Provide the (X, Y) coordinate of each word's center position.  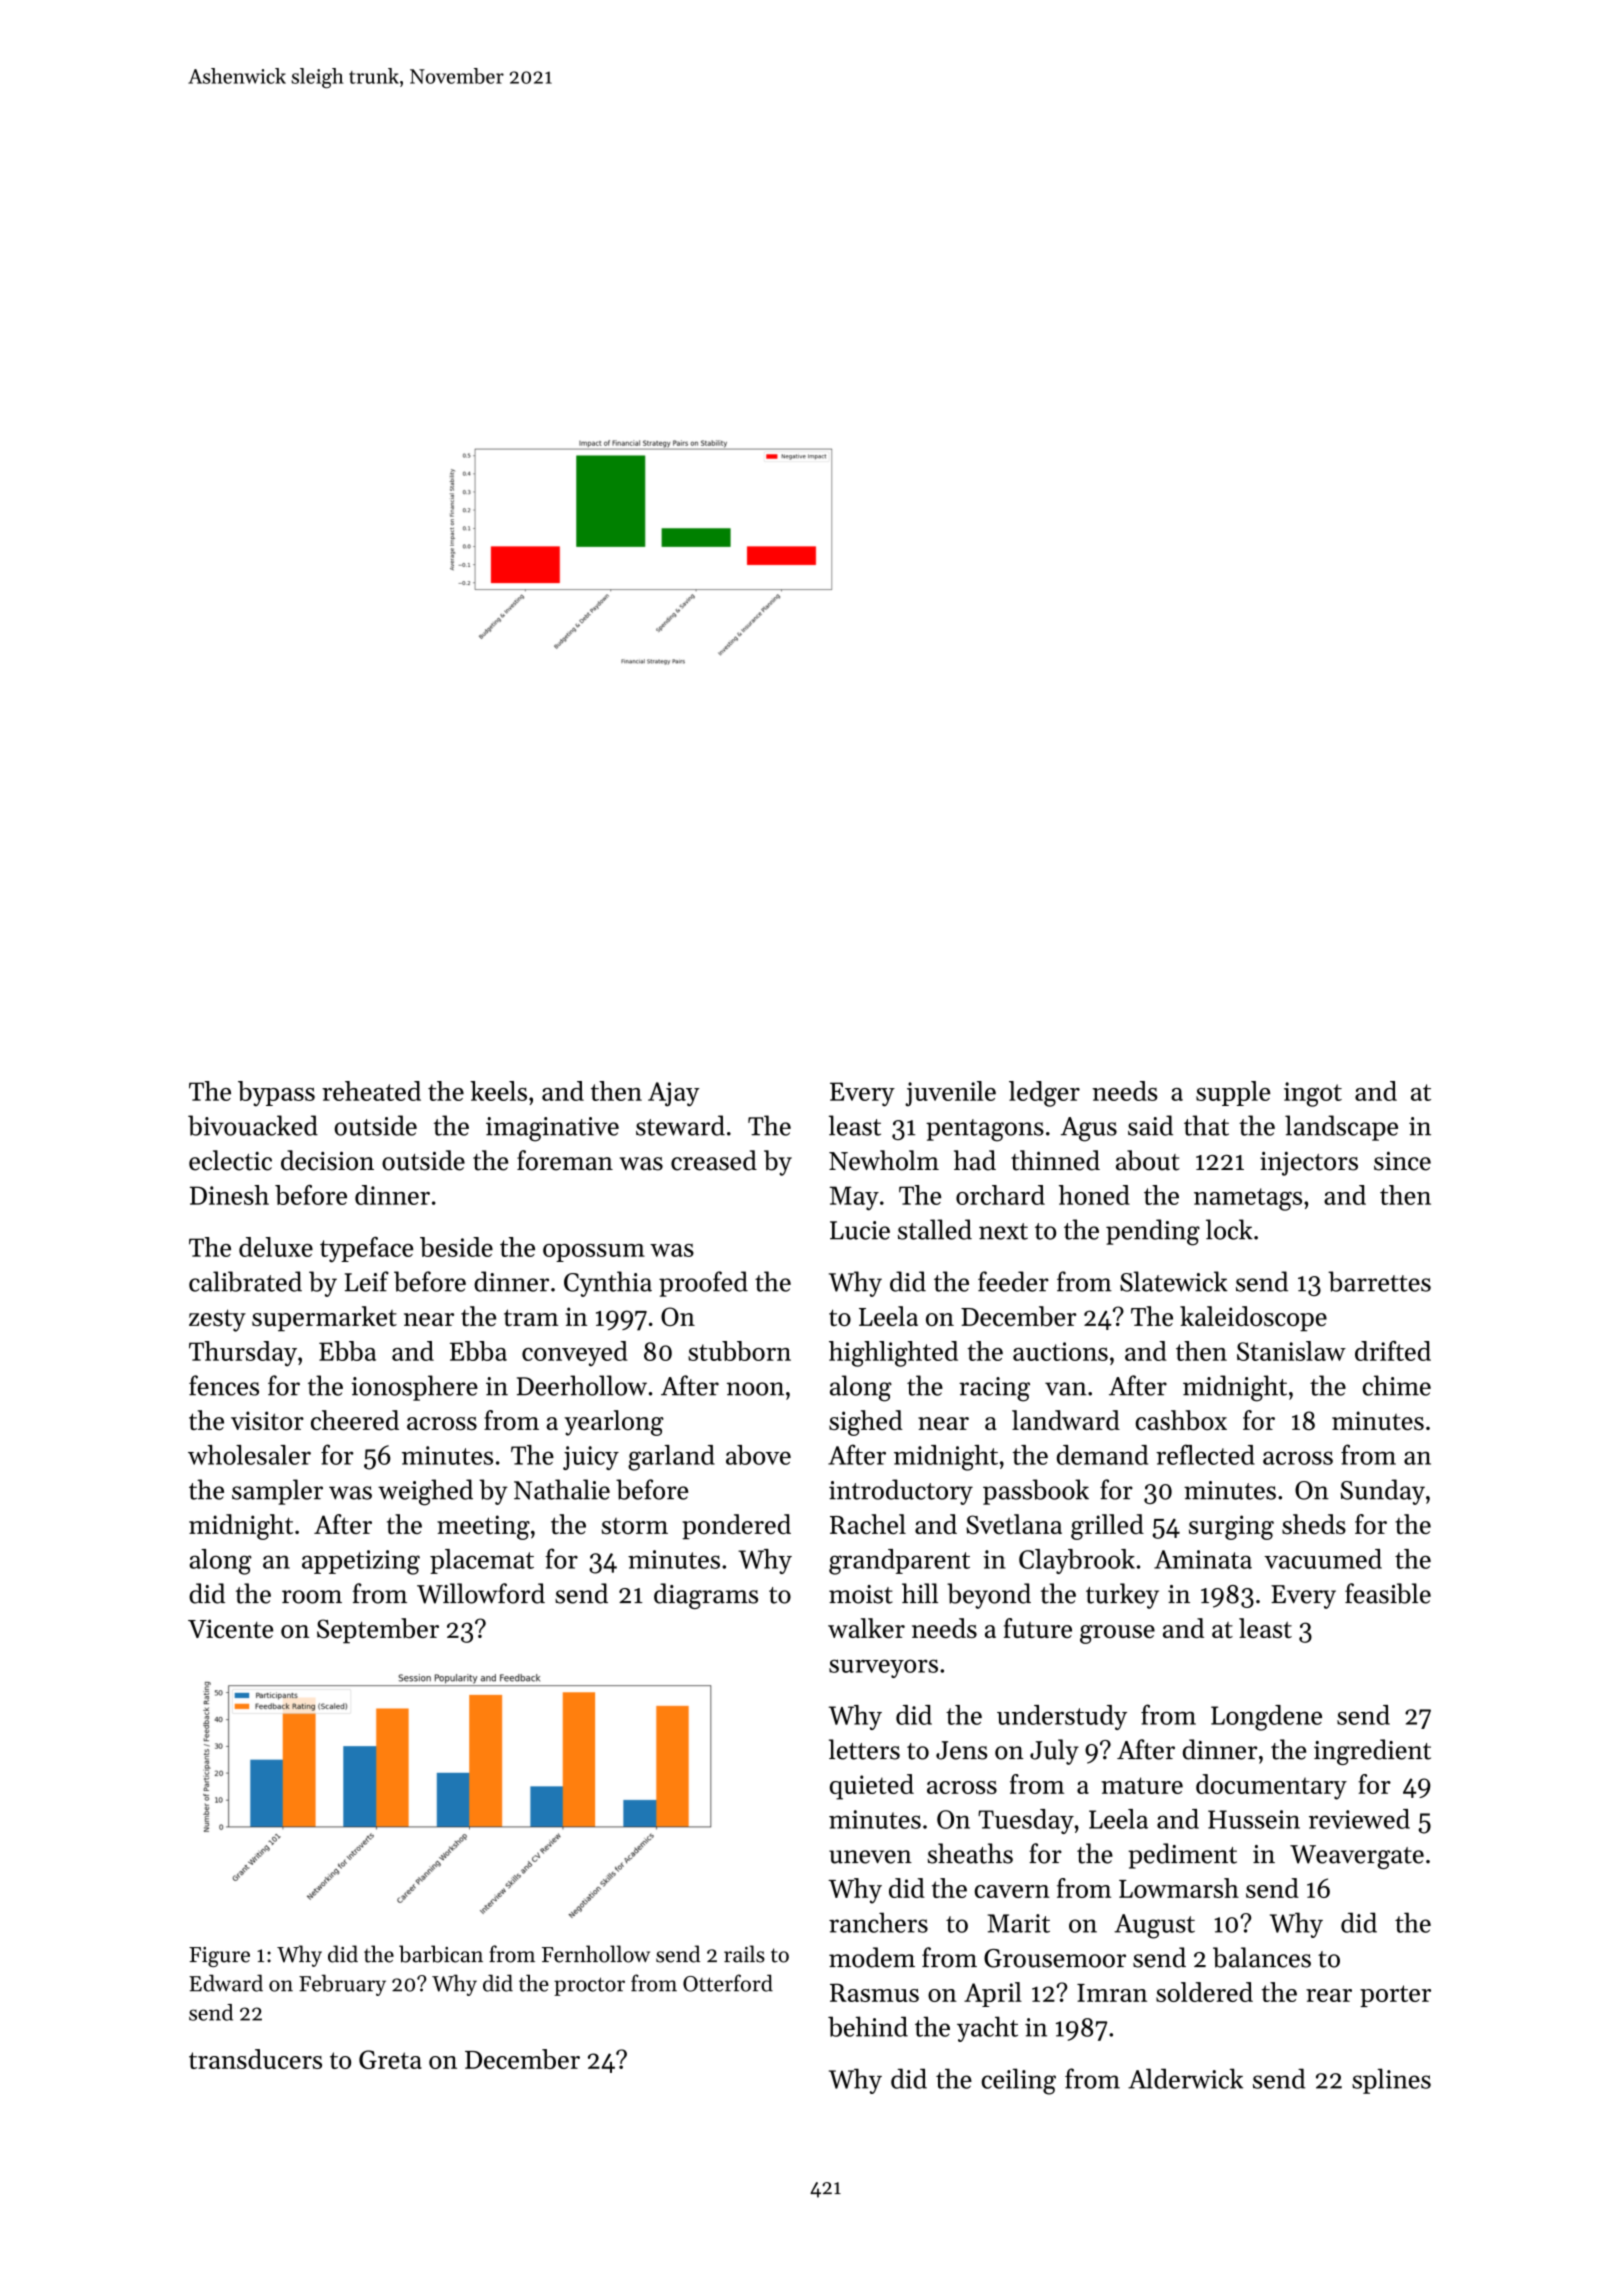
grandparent (899, 1562)
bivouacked (253, 1125)
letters (864, 1749)
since (1402, 1161)
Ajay (674, 1094)
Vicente (230, 1628)
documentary (1271, 1787)
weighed (425, 1492)
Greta (390, 2059)
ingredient (1372, 1752)
